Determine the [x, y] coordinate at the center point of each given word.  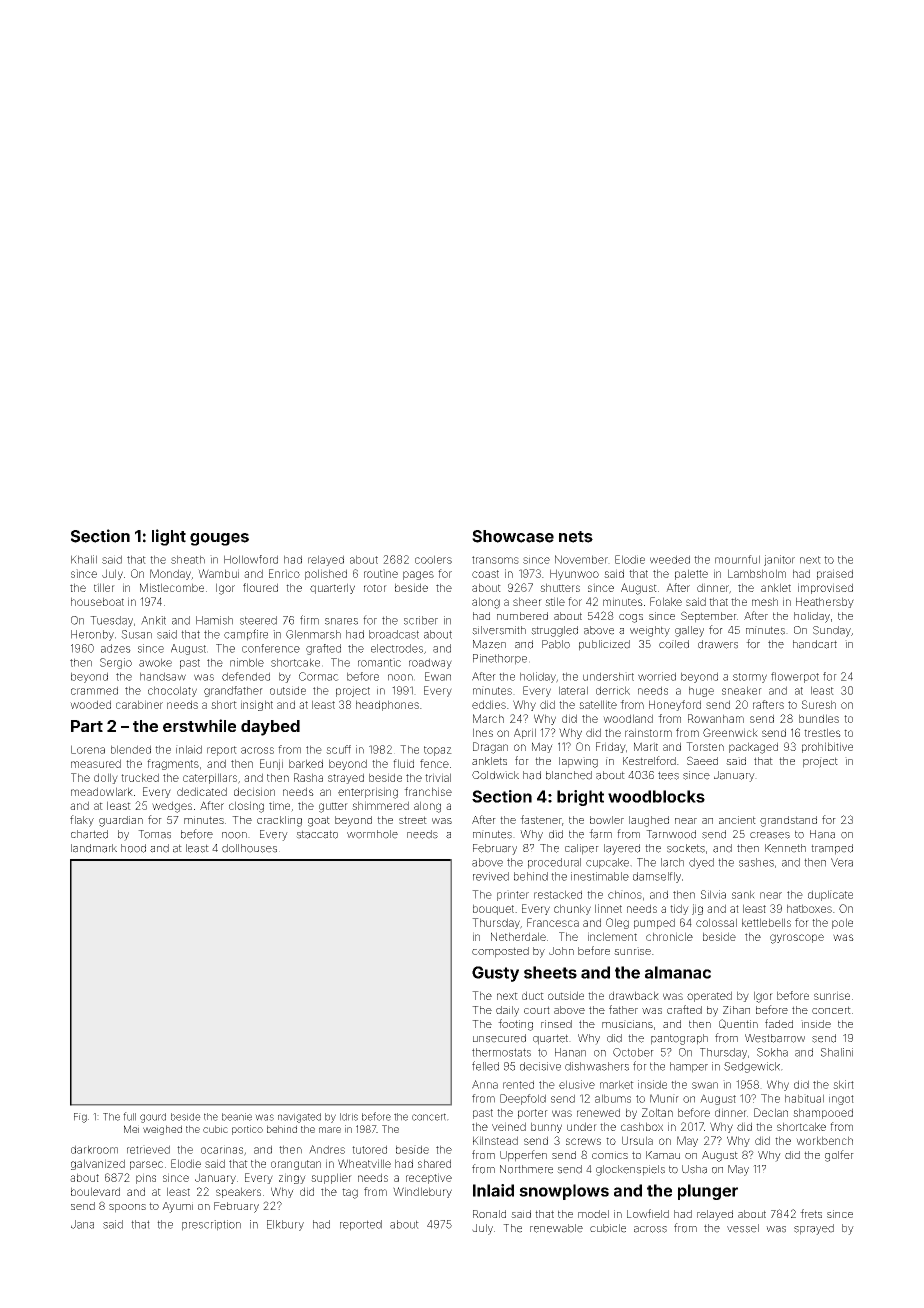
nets [576, 537]
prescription [211, 1225]
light [169, 537]
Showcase [513, 536]
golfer [839, 1156]
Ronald [489, 1214]
